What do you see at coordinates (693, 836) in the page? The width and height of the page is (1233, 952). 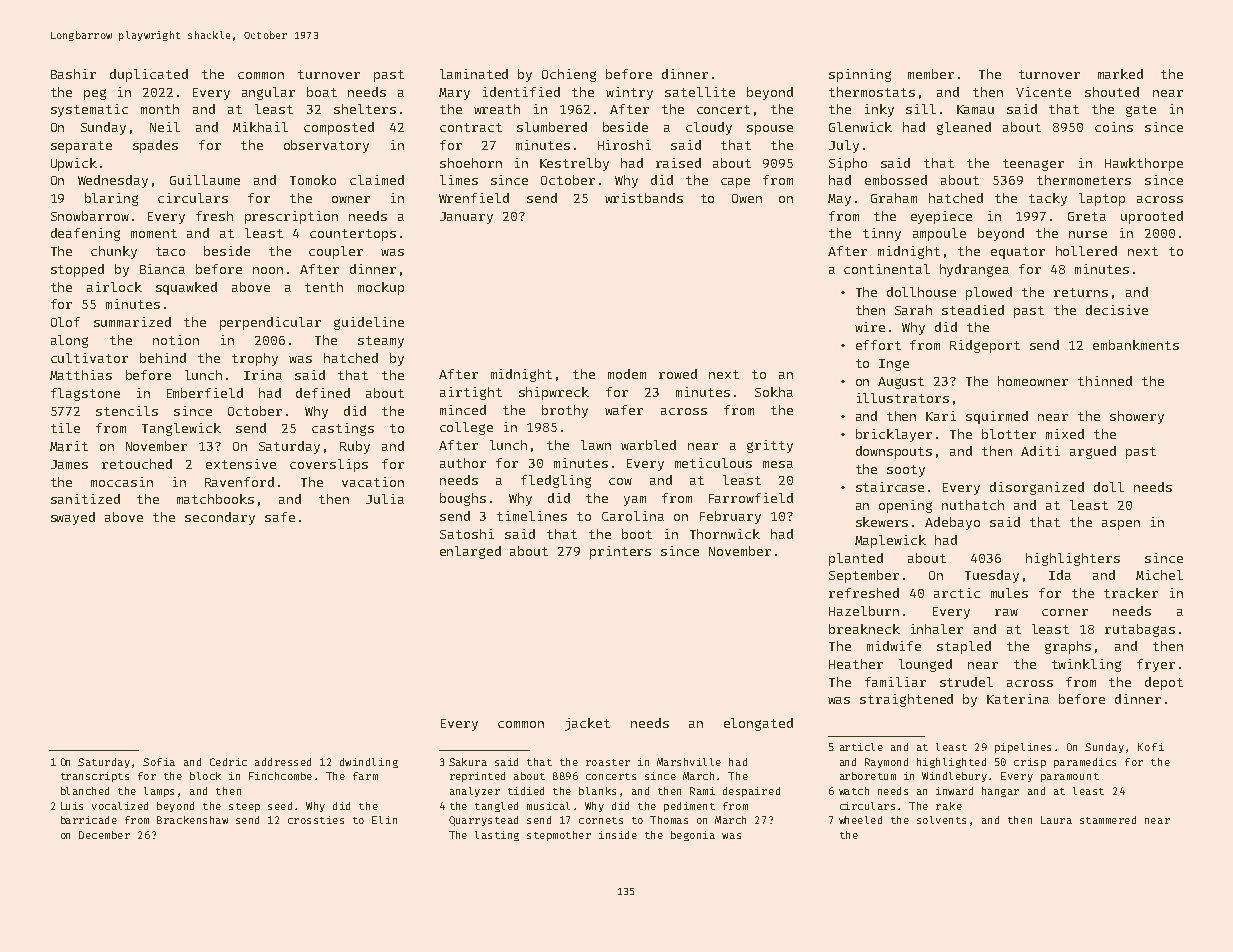 I see `begonia` at bounding box center [693, 836].
